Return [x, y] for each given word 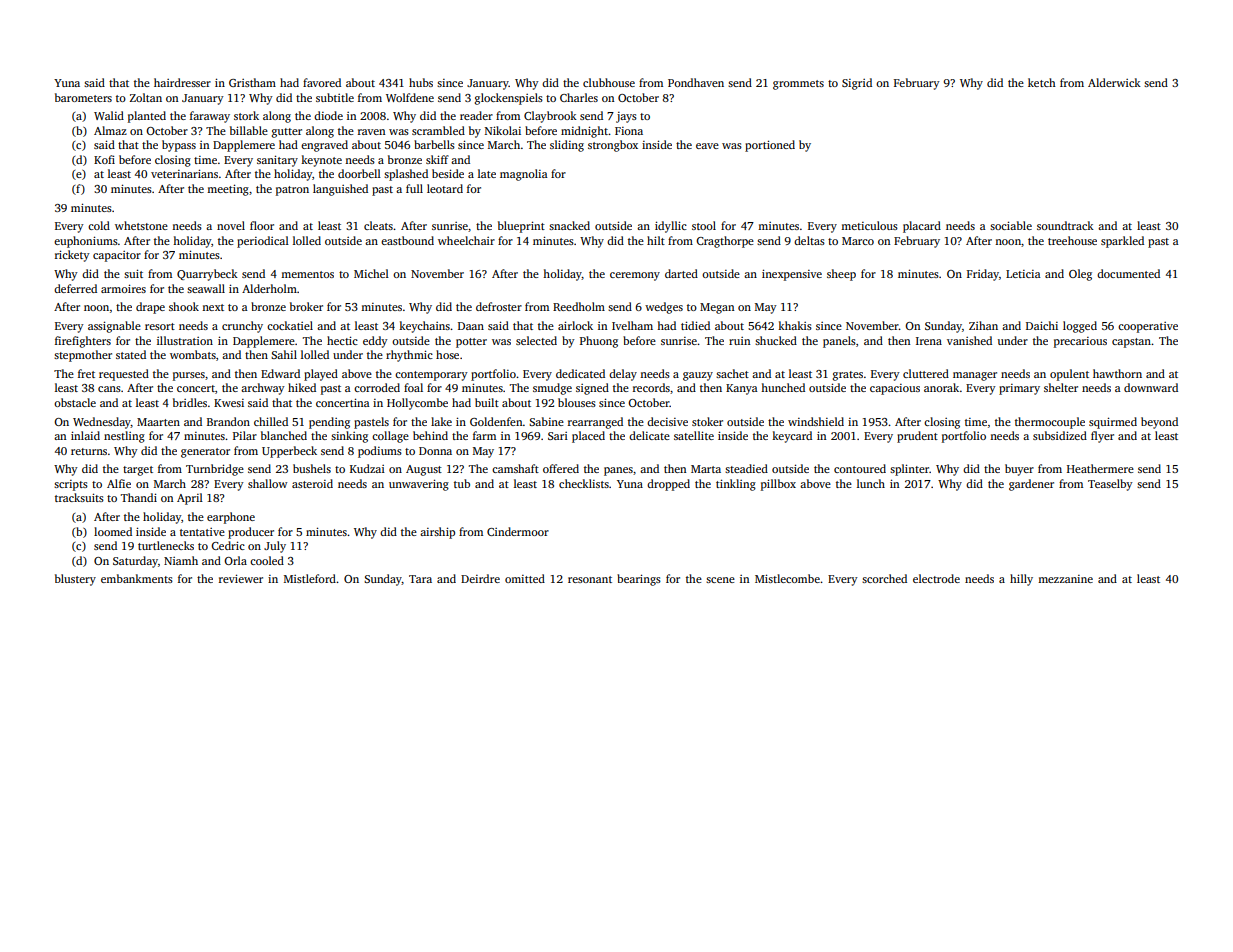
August [424, 470]
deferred [75, 288]
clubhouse [609, 82]
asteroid [312, 483]
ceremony [635, 276]
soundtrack [1065, 225]
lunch [871, 483]
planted [147, 117]
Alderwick [1114, 82]
